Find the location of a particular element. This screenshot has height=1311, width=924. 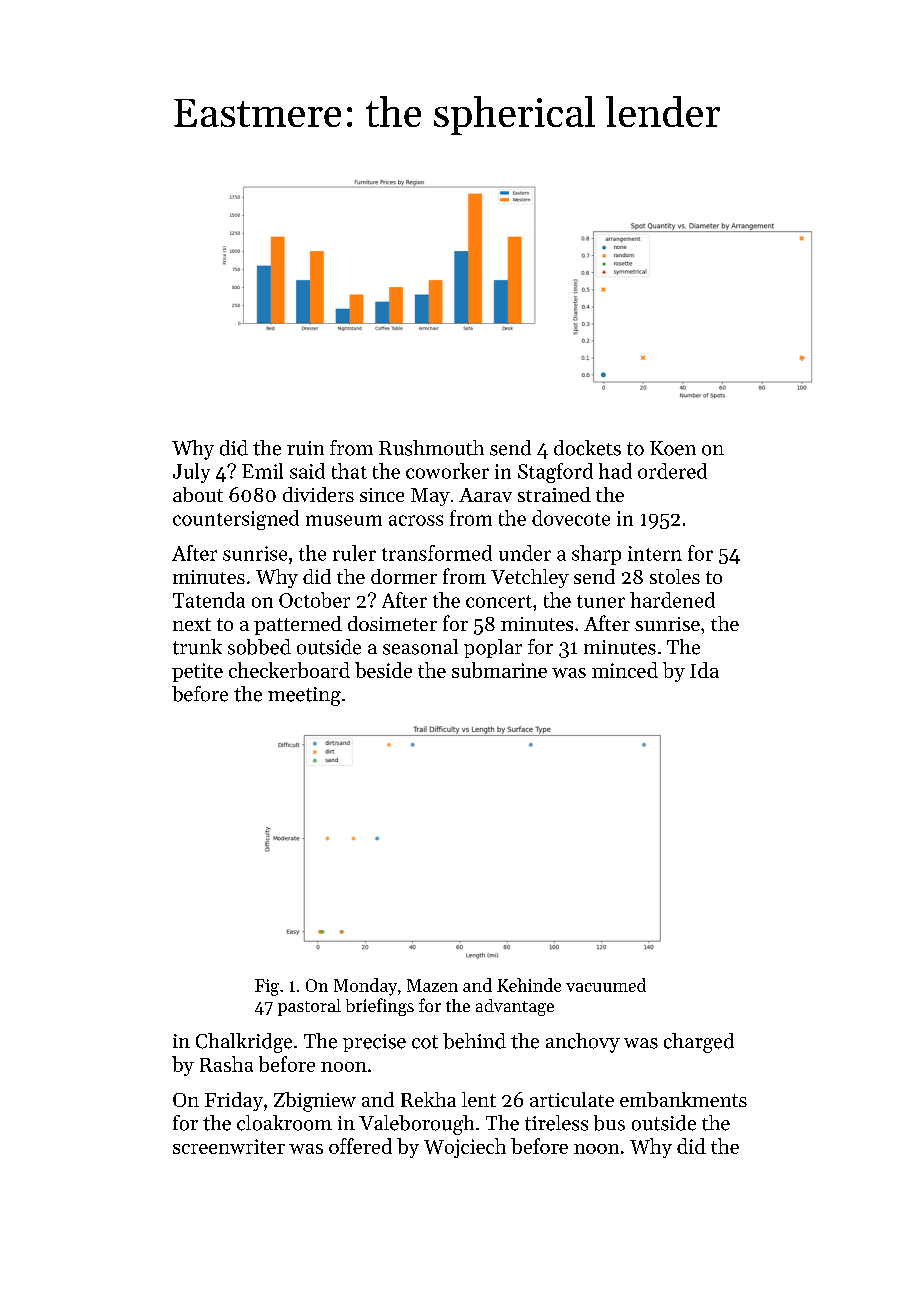

behind is located at coordinates (474, 1041).
